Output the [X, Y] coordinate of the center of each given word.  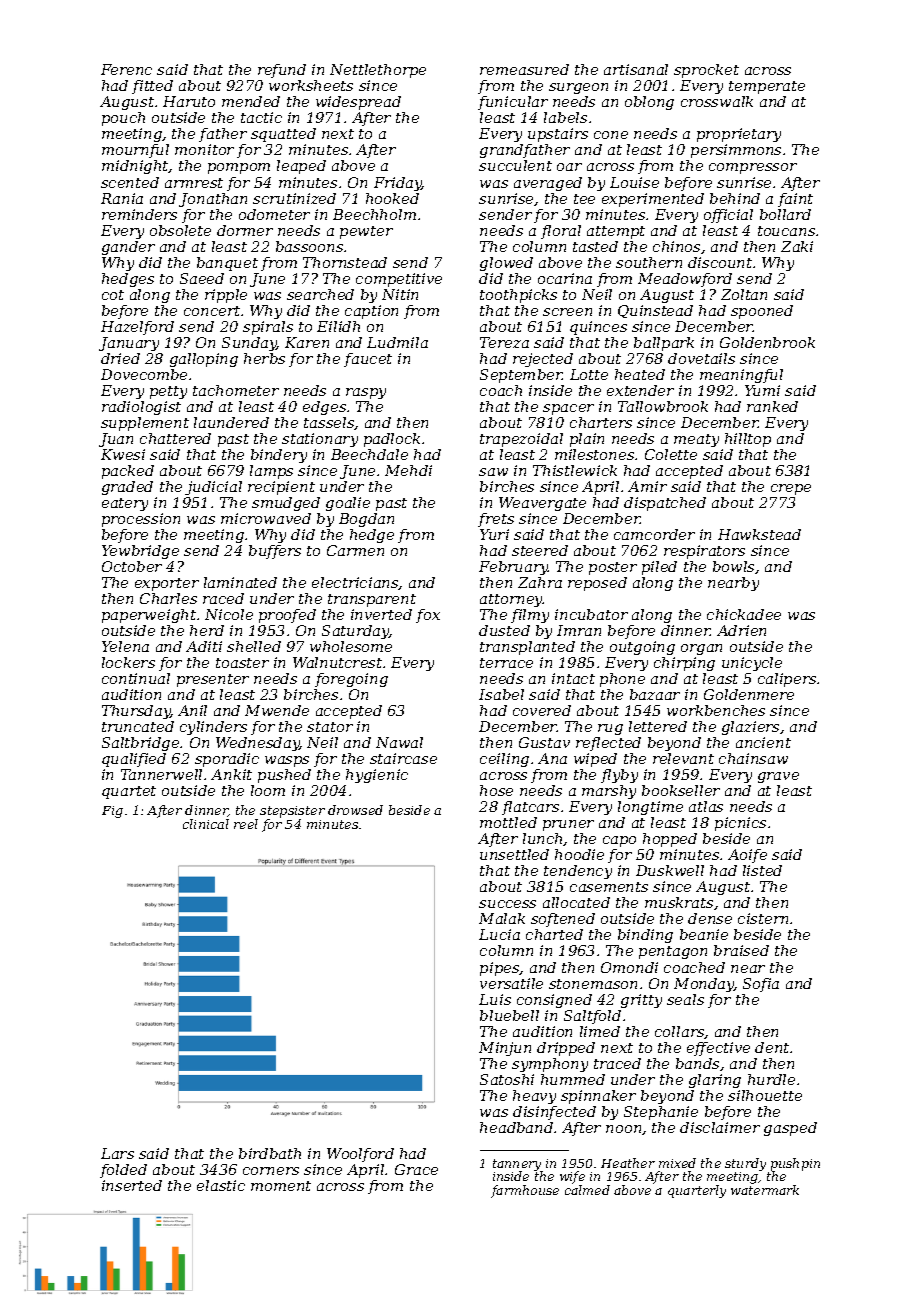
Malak [502, 918]
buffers [275, 552]
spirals [268, 328]
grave [778, 777]
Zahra [540, 582]
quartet [129, 792]
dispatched [665, 504]
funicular [513, 103]
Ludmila [397, 342]
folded [123, 1171]
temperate [767, 87]
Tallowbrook [663, 406]
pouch [123, 119]
